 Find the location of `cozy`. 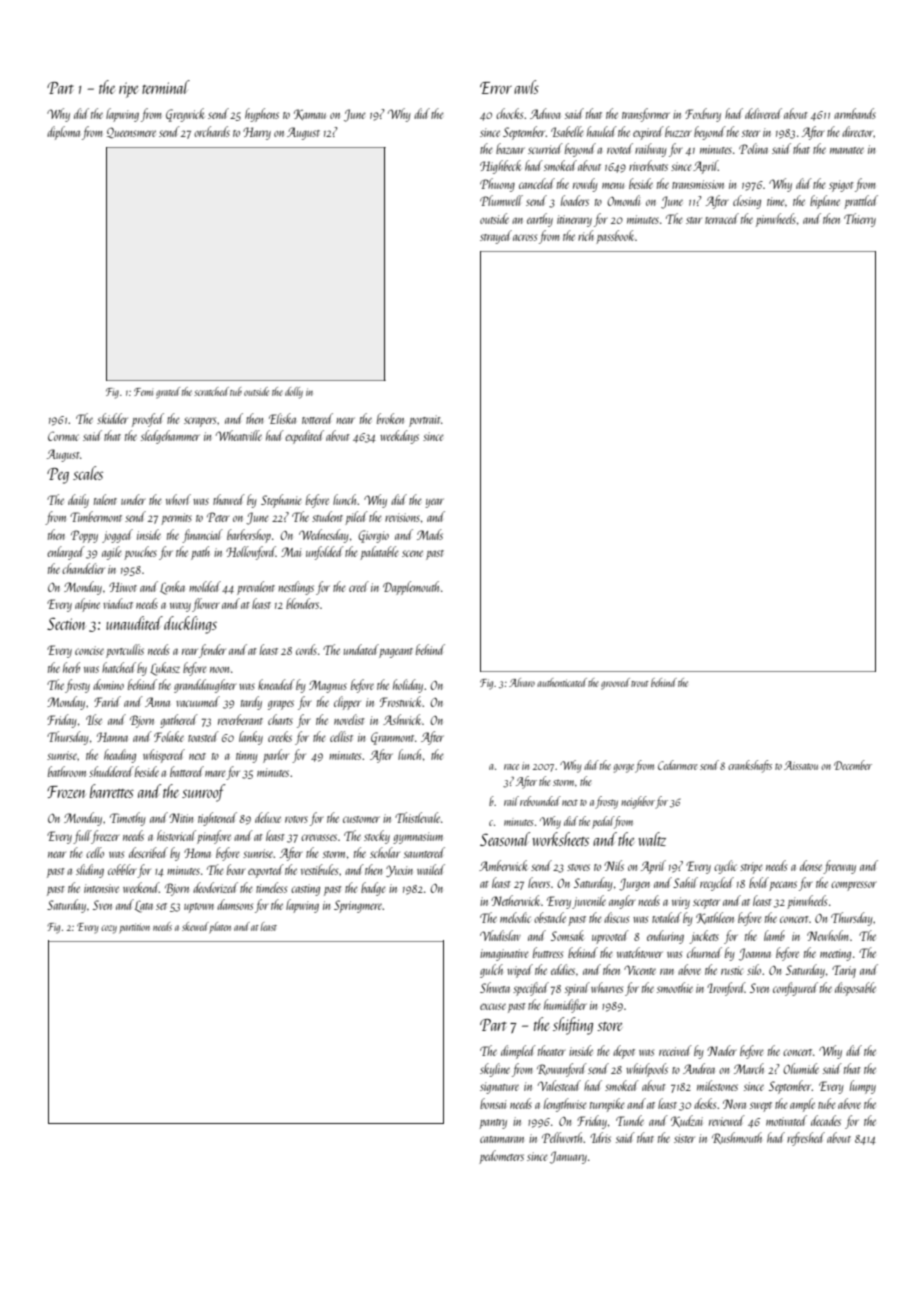

cozy is located at coordinates (109, 929).
